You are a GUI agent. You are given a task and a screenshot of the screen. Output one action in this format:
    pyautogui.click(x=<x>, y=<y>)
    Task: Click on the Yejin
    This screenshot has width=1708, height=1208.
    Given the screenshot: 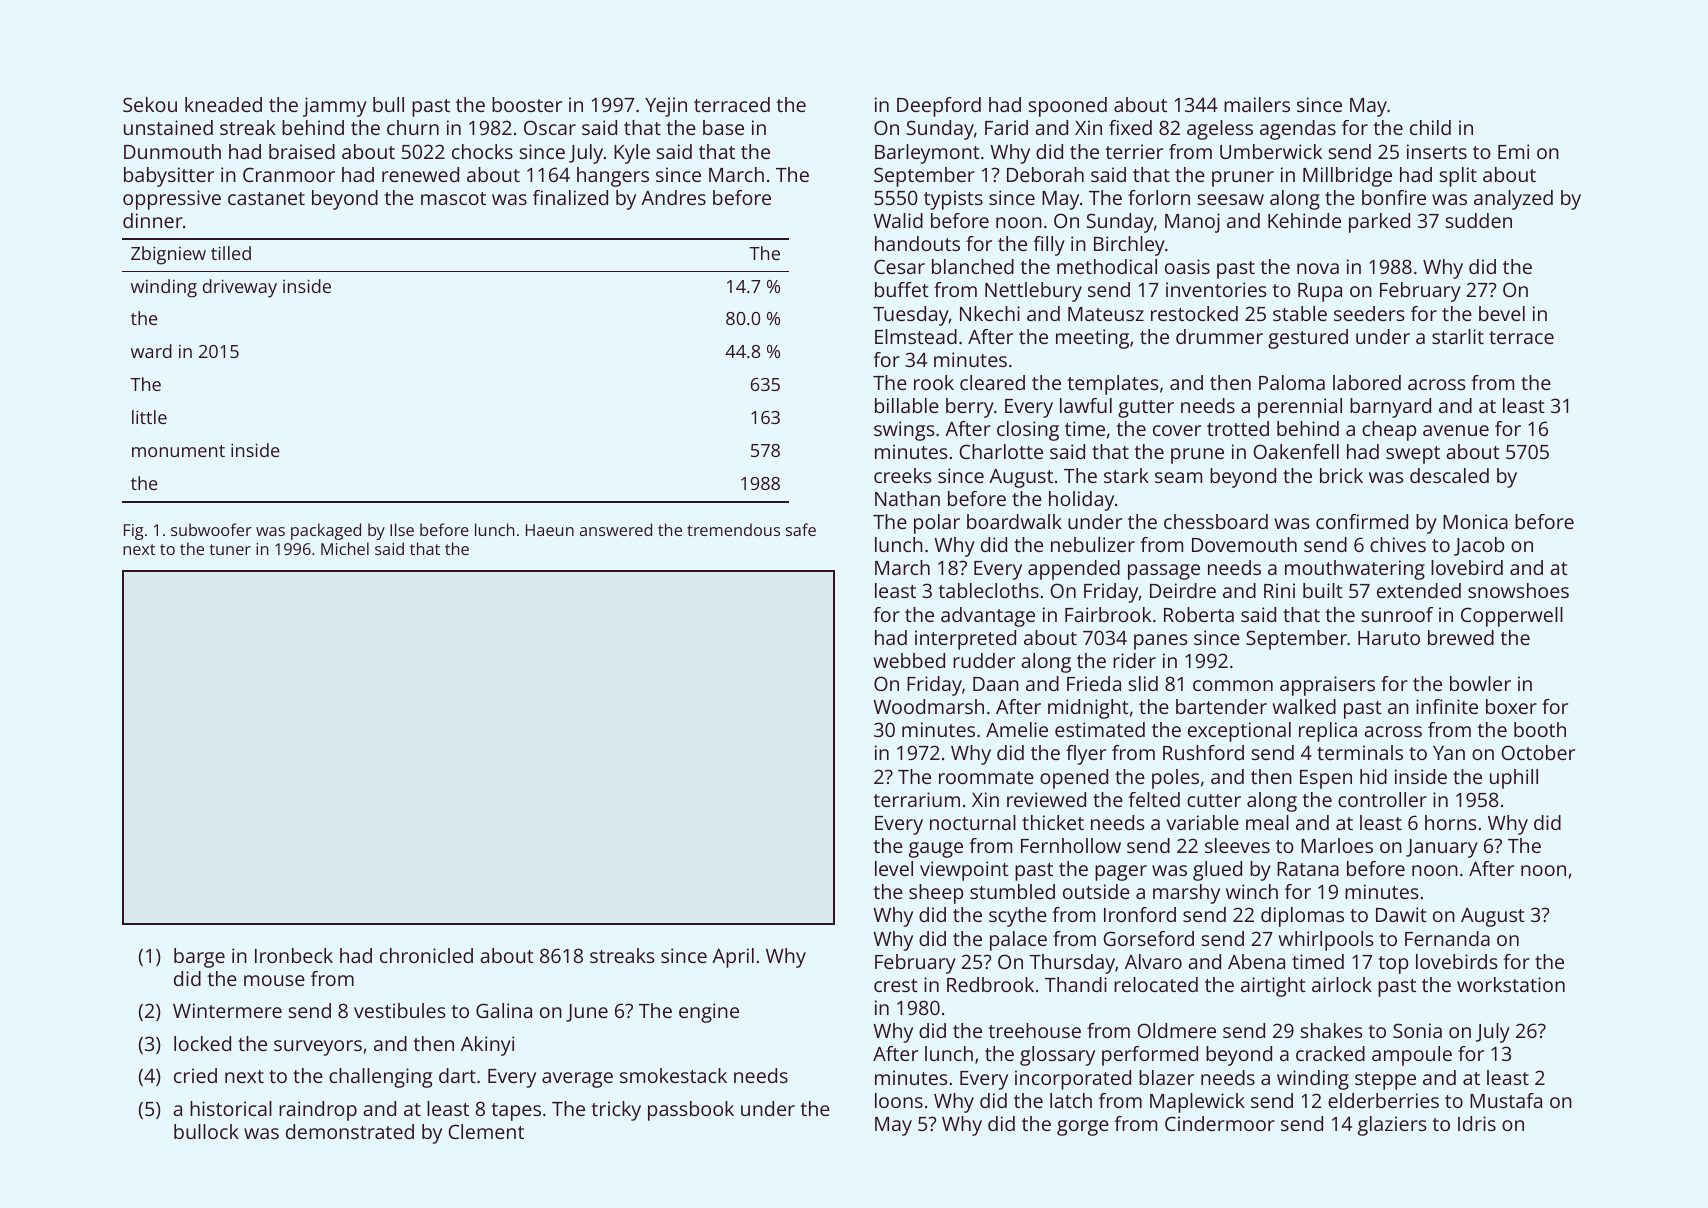 What is the action you would take?
    pyautogui.click(x=666, y=107)
